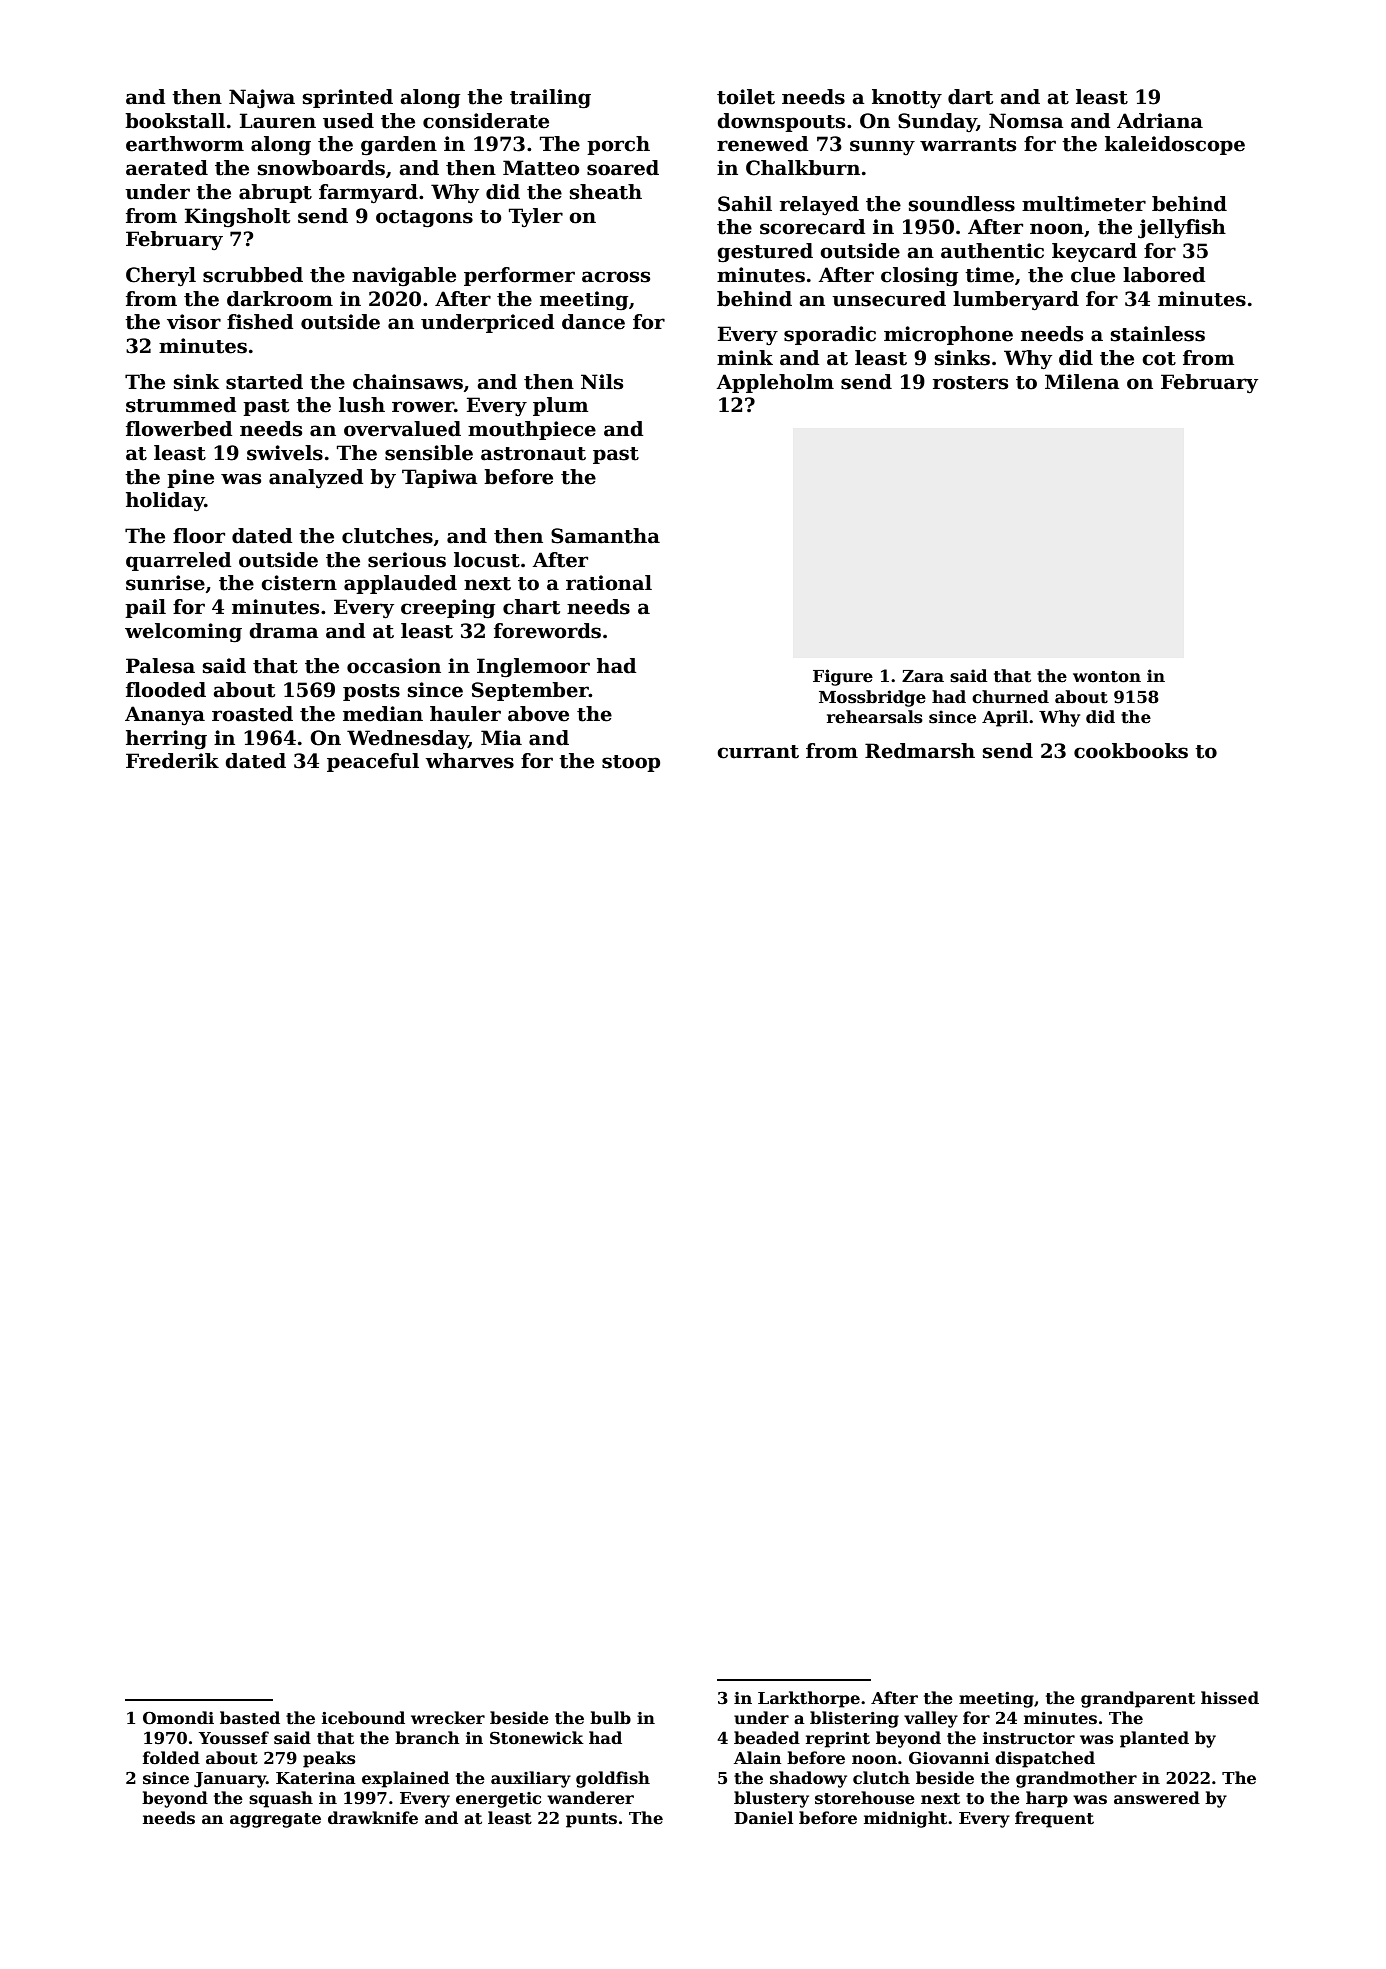 Image resolution: width=1386 pixels, height=1969 pixels. What do you see at coordinates (373, 1818) in the page?
I see `drawknife` at bounding box center [373, 1818].
